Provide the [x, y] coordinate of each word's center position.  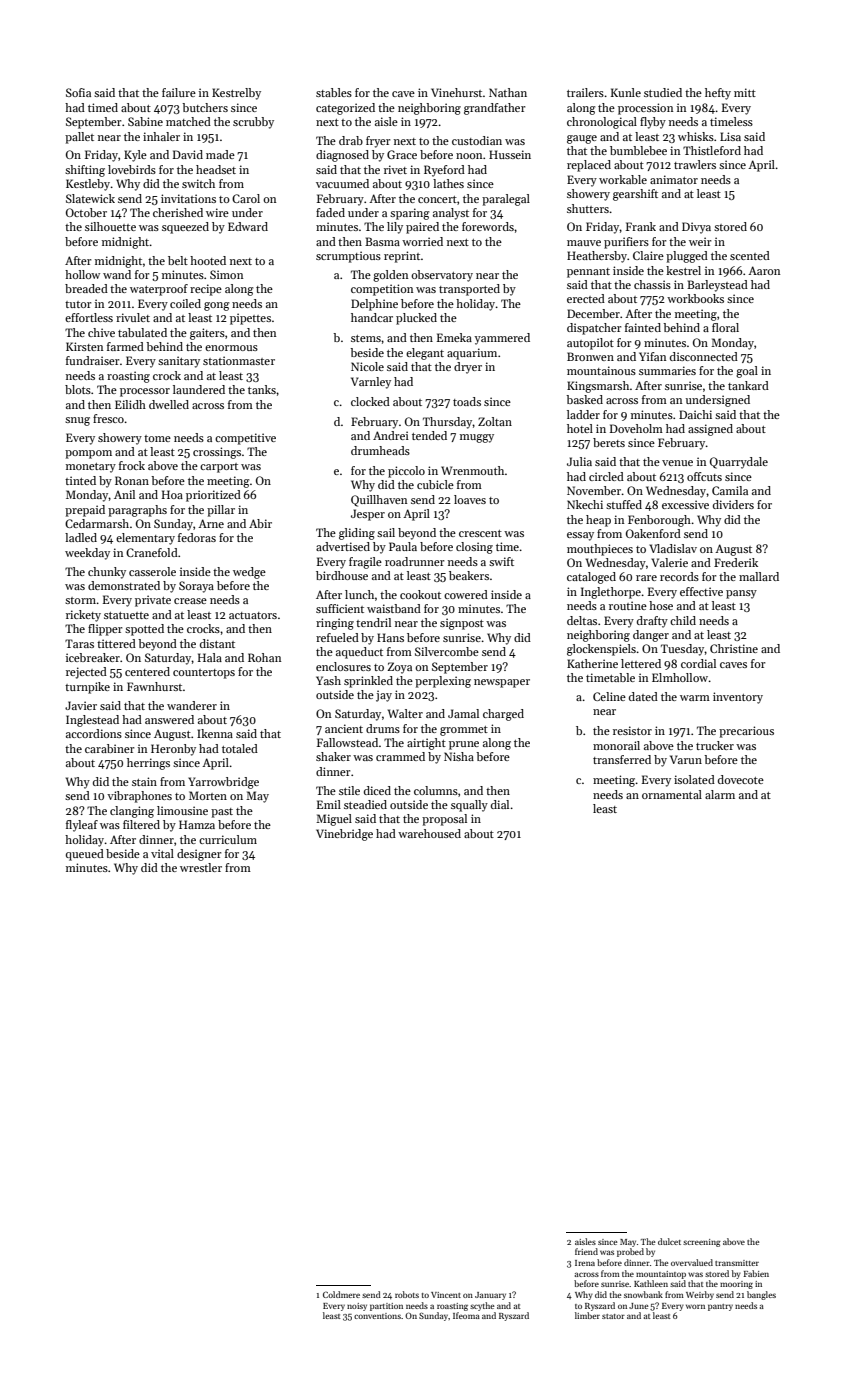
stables [334, 92]
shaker [333, 756]
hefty [718, 94]
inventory [738, 698]
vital [162, 853]
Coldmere [341, 1294]
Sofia [78, 92]
